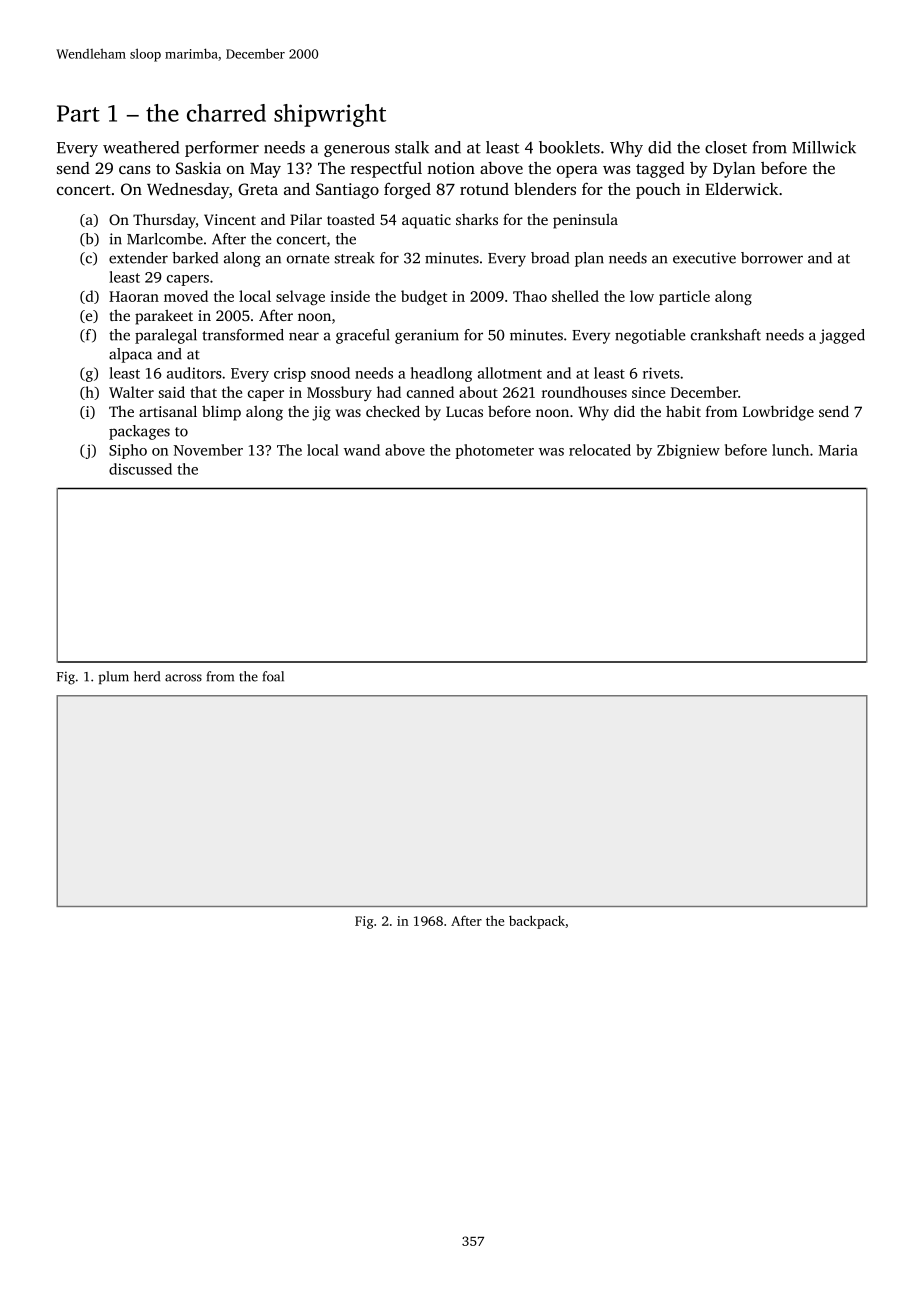 This screenshot has height=1308, width=924. What do you see at coordinates (824, 147) in the screenshot?
I see `Millwick` at bounding box center [824, 147].
